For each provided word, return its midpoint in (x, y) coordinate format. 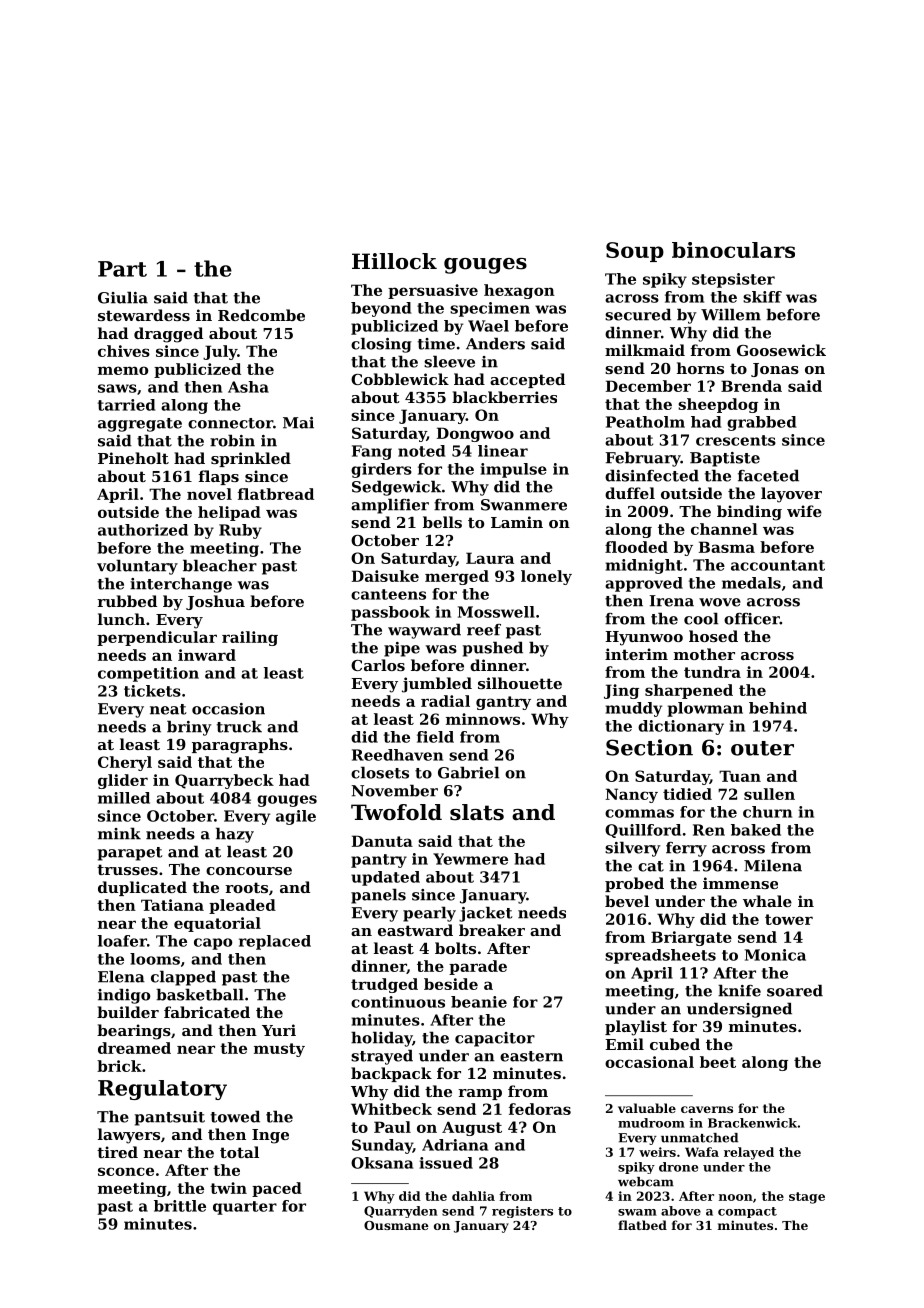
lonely (546, 577)
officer (752, 619)
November (394, 790)
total (239, 1152)
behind (778, 708)
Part (122, 269)
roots (246, 887)
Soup (635, 252)
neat (168, 709)
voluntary (137, 567)
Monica (775, 955)
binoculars (733, 250)
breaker (492, 930)
